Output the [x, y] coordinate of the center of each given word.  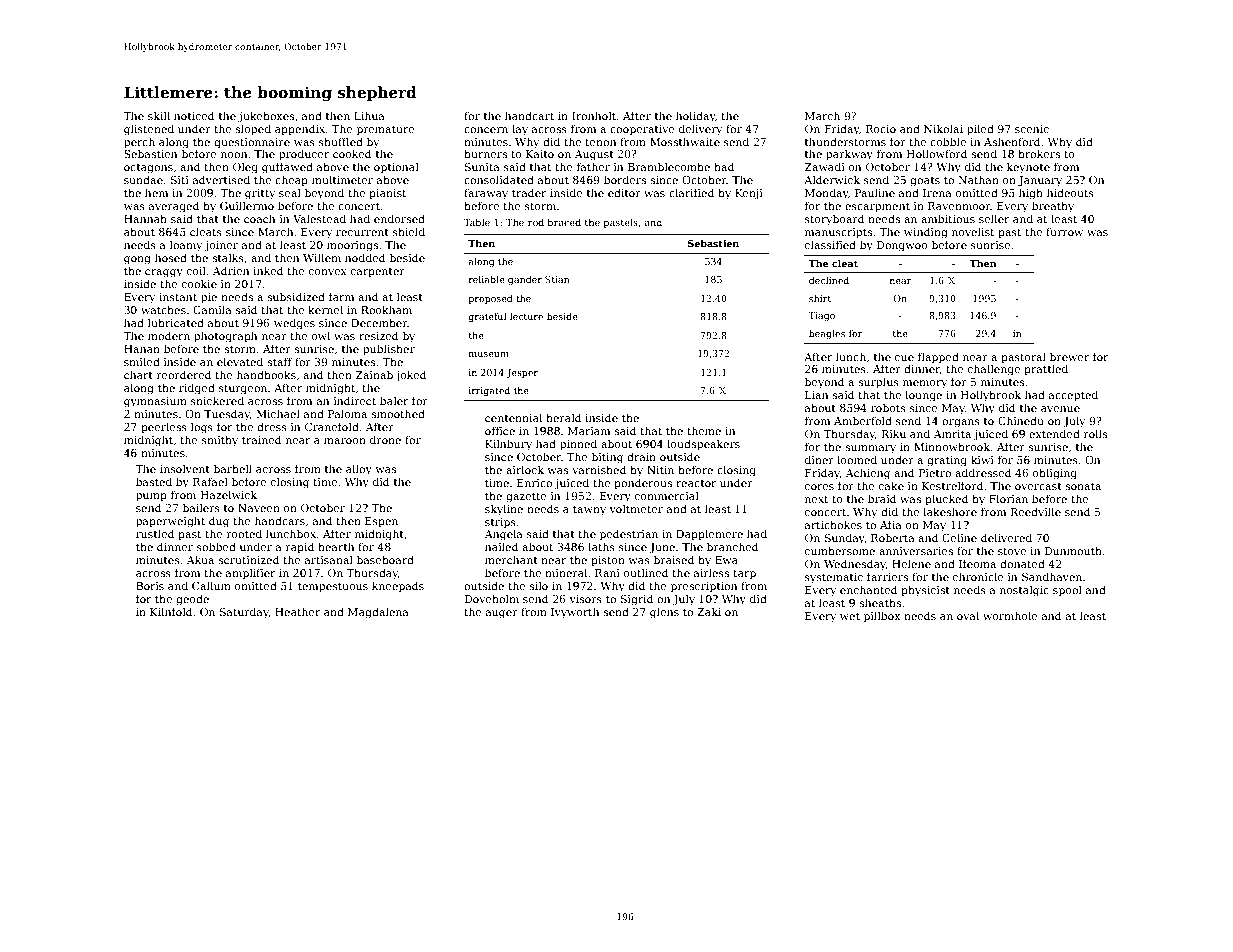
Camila [212, 309]
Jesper [522, 373]
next [816, 499]
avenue [1060, 409]
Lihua [369, 115]
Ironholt [594, 115]
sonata [1083, 486]
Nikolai [943, 128]
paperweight [170, 522]
